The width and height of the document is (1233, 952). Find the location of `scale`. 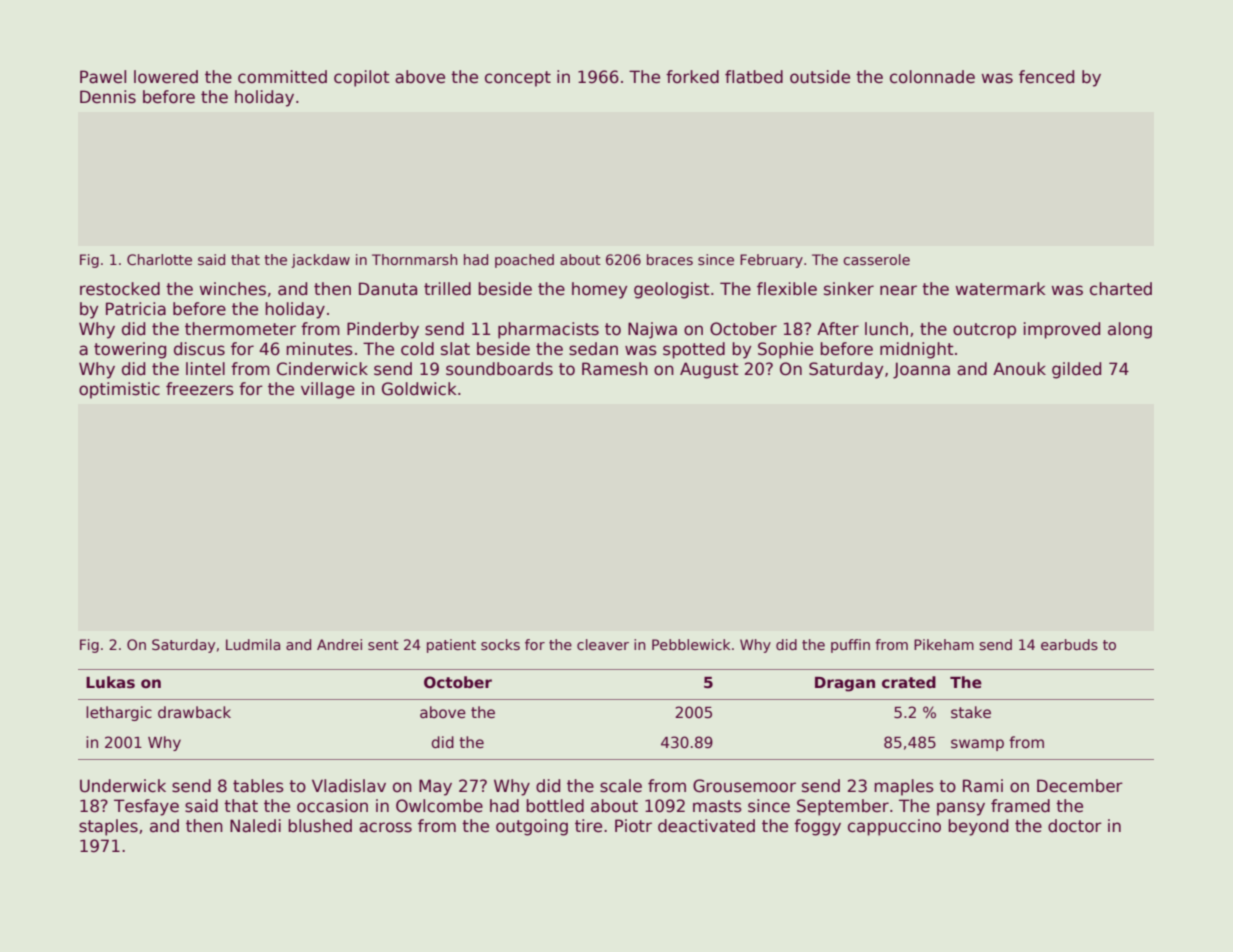

scale is located at coordinates (621, 786).
